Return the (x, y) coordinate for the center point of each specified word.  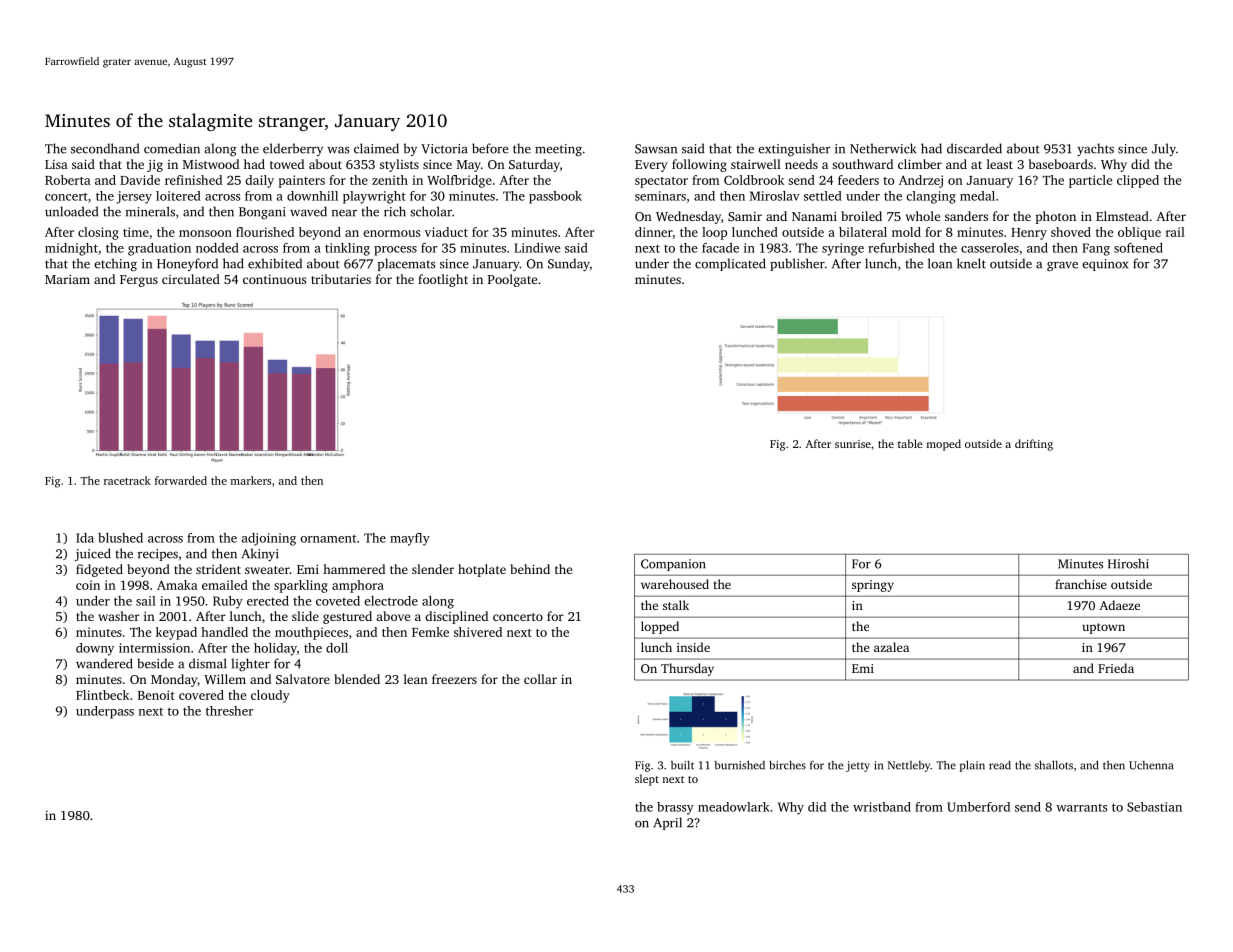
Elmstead (1122, 216)
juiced (93, 554)
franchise (1081, 584)
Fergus (139, 281)
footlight (443, 280)
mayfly (410, 539)
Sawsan (656, 149)
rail (1175, 232)
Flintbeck (102, 695)
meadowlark (734, 807)
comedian (172, 148)
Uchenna (1151, 765)
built (682, 765)
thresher (230, 711)
